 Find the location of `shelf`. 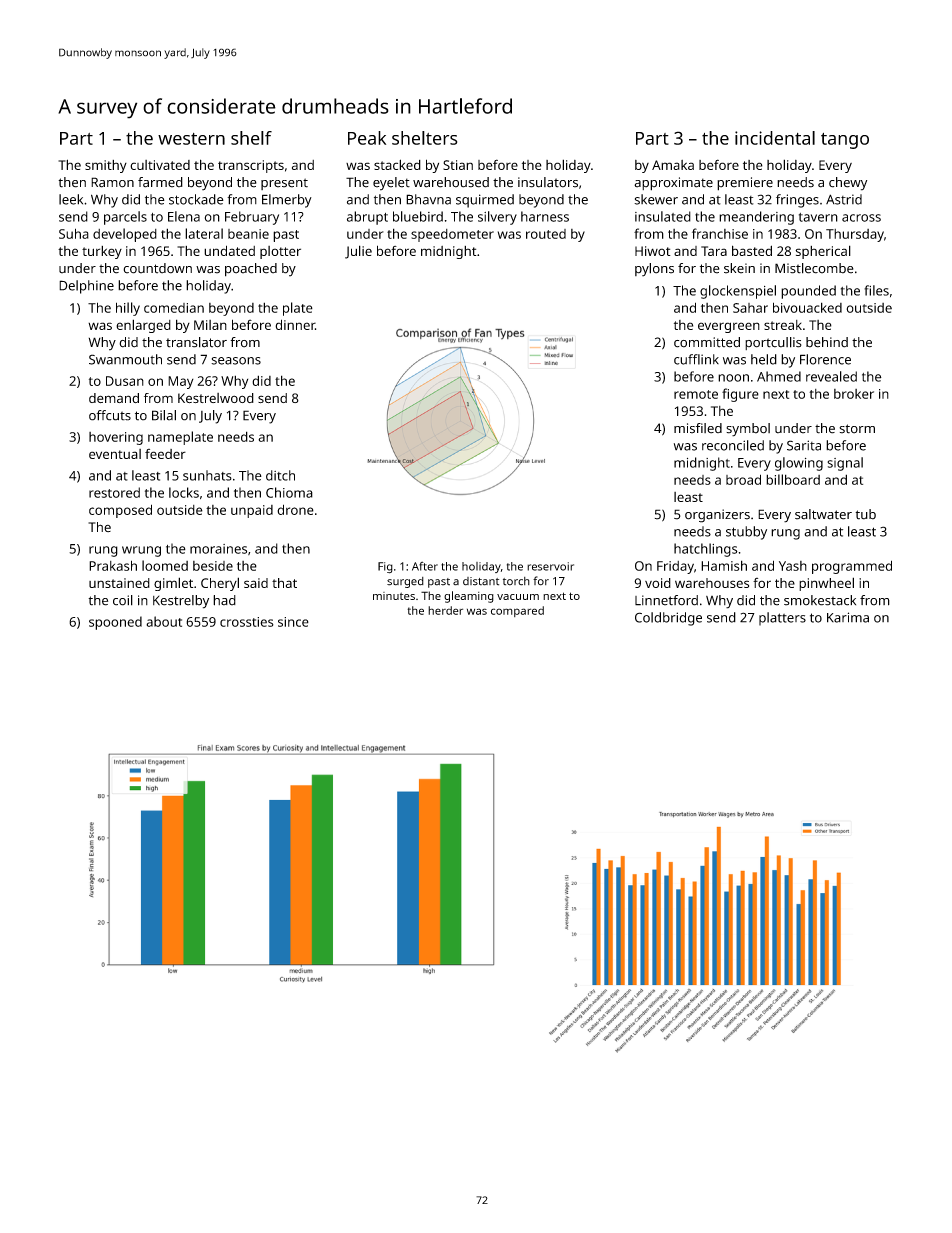

shelf is located at coordinates (251, 138).
